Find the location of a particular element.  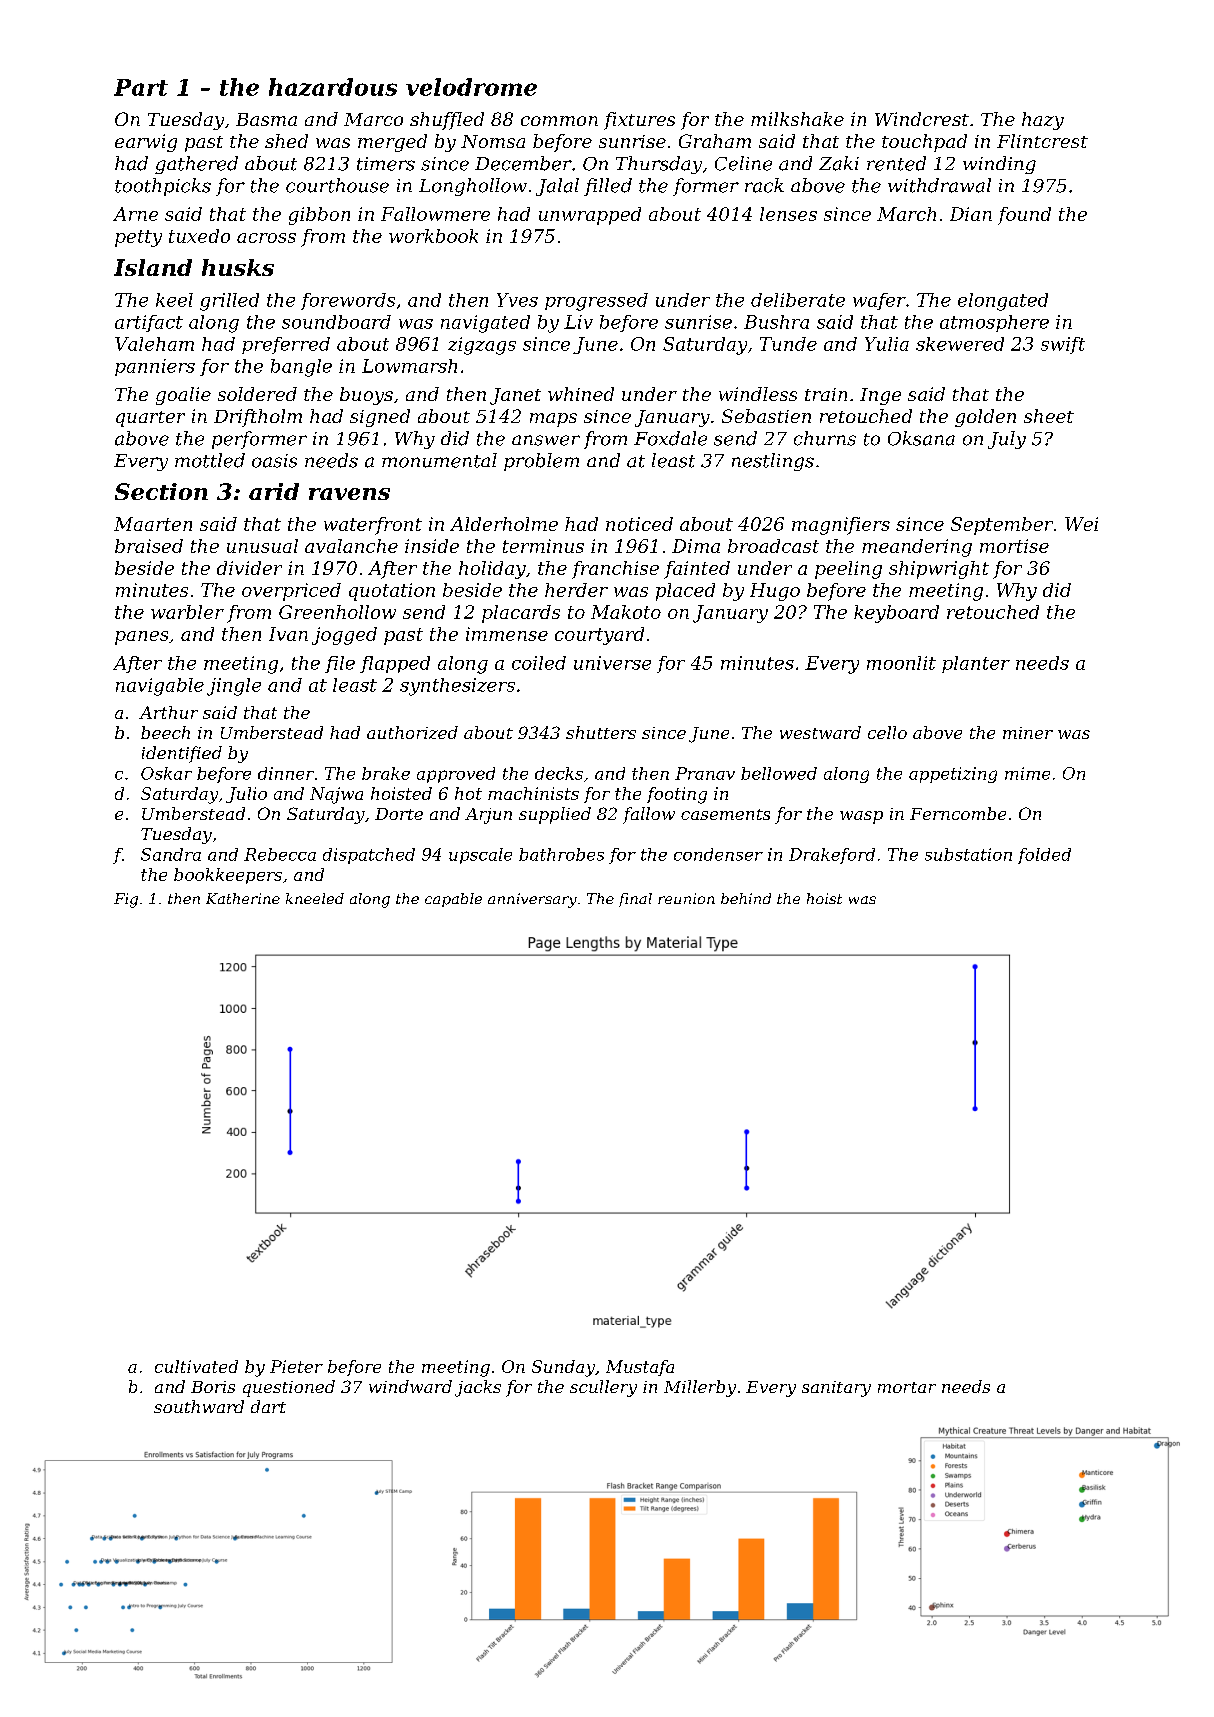

noticed is located at coordinates (639, 524).
